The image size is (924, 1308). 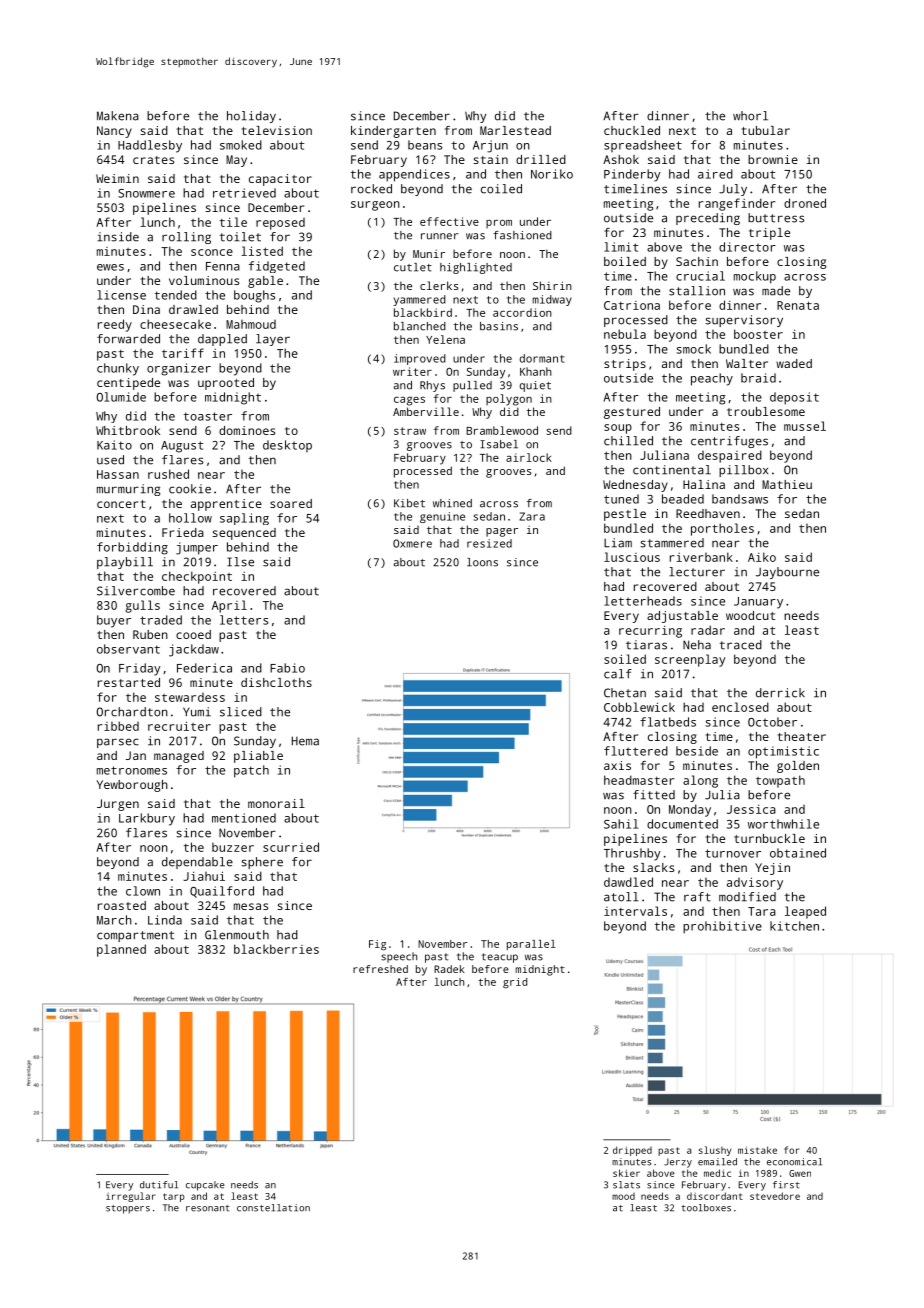 I want to click on dormant, so click(x=542, y=358).
